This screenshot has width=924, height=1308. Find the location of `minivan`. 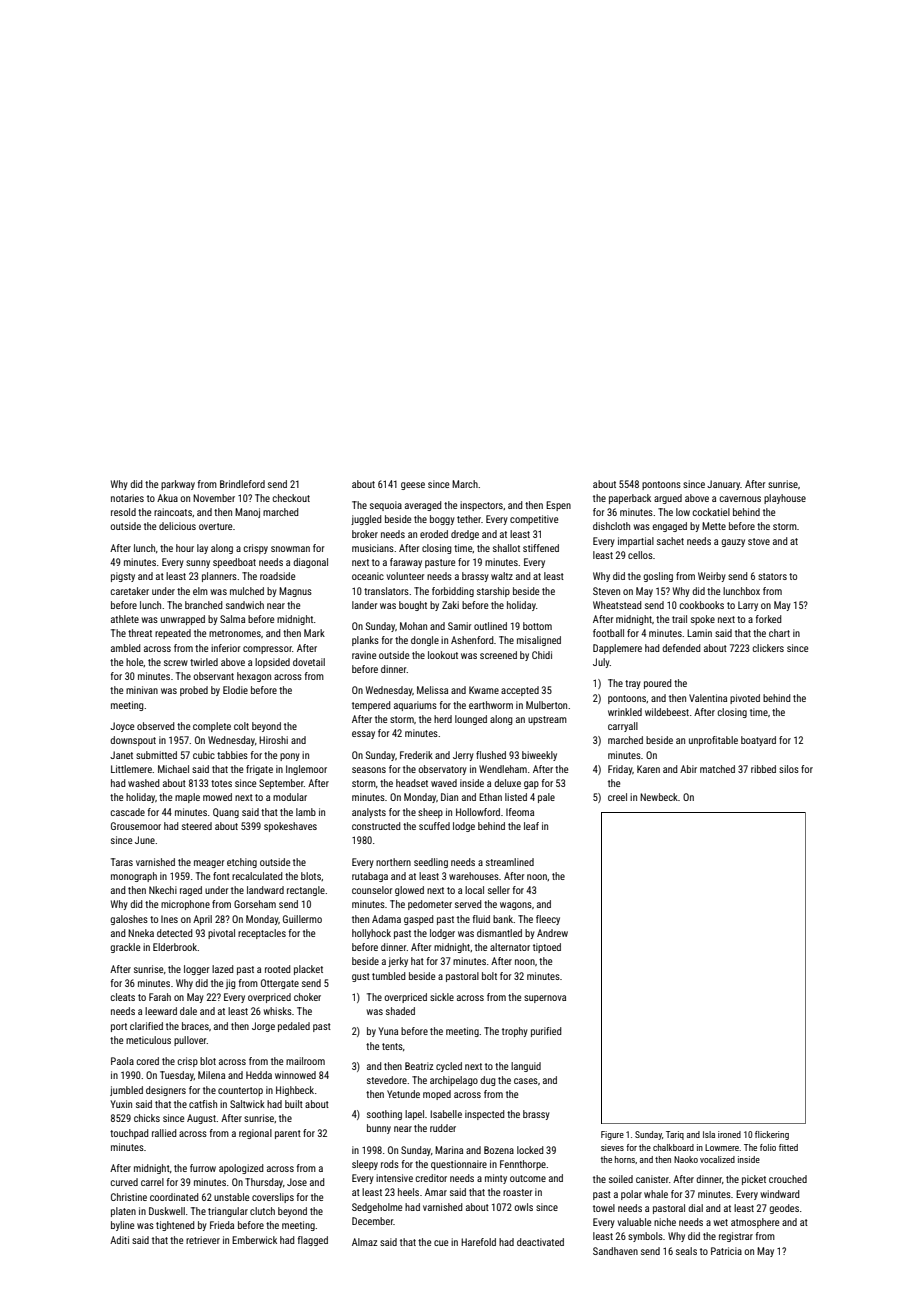

minivan is located at coordinates (142, 690).
